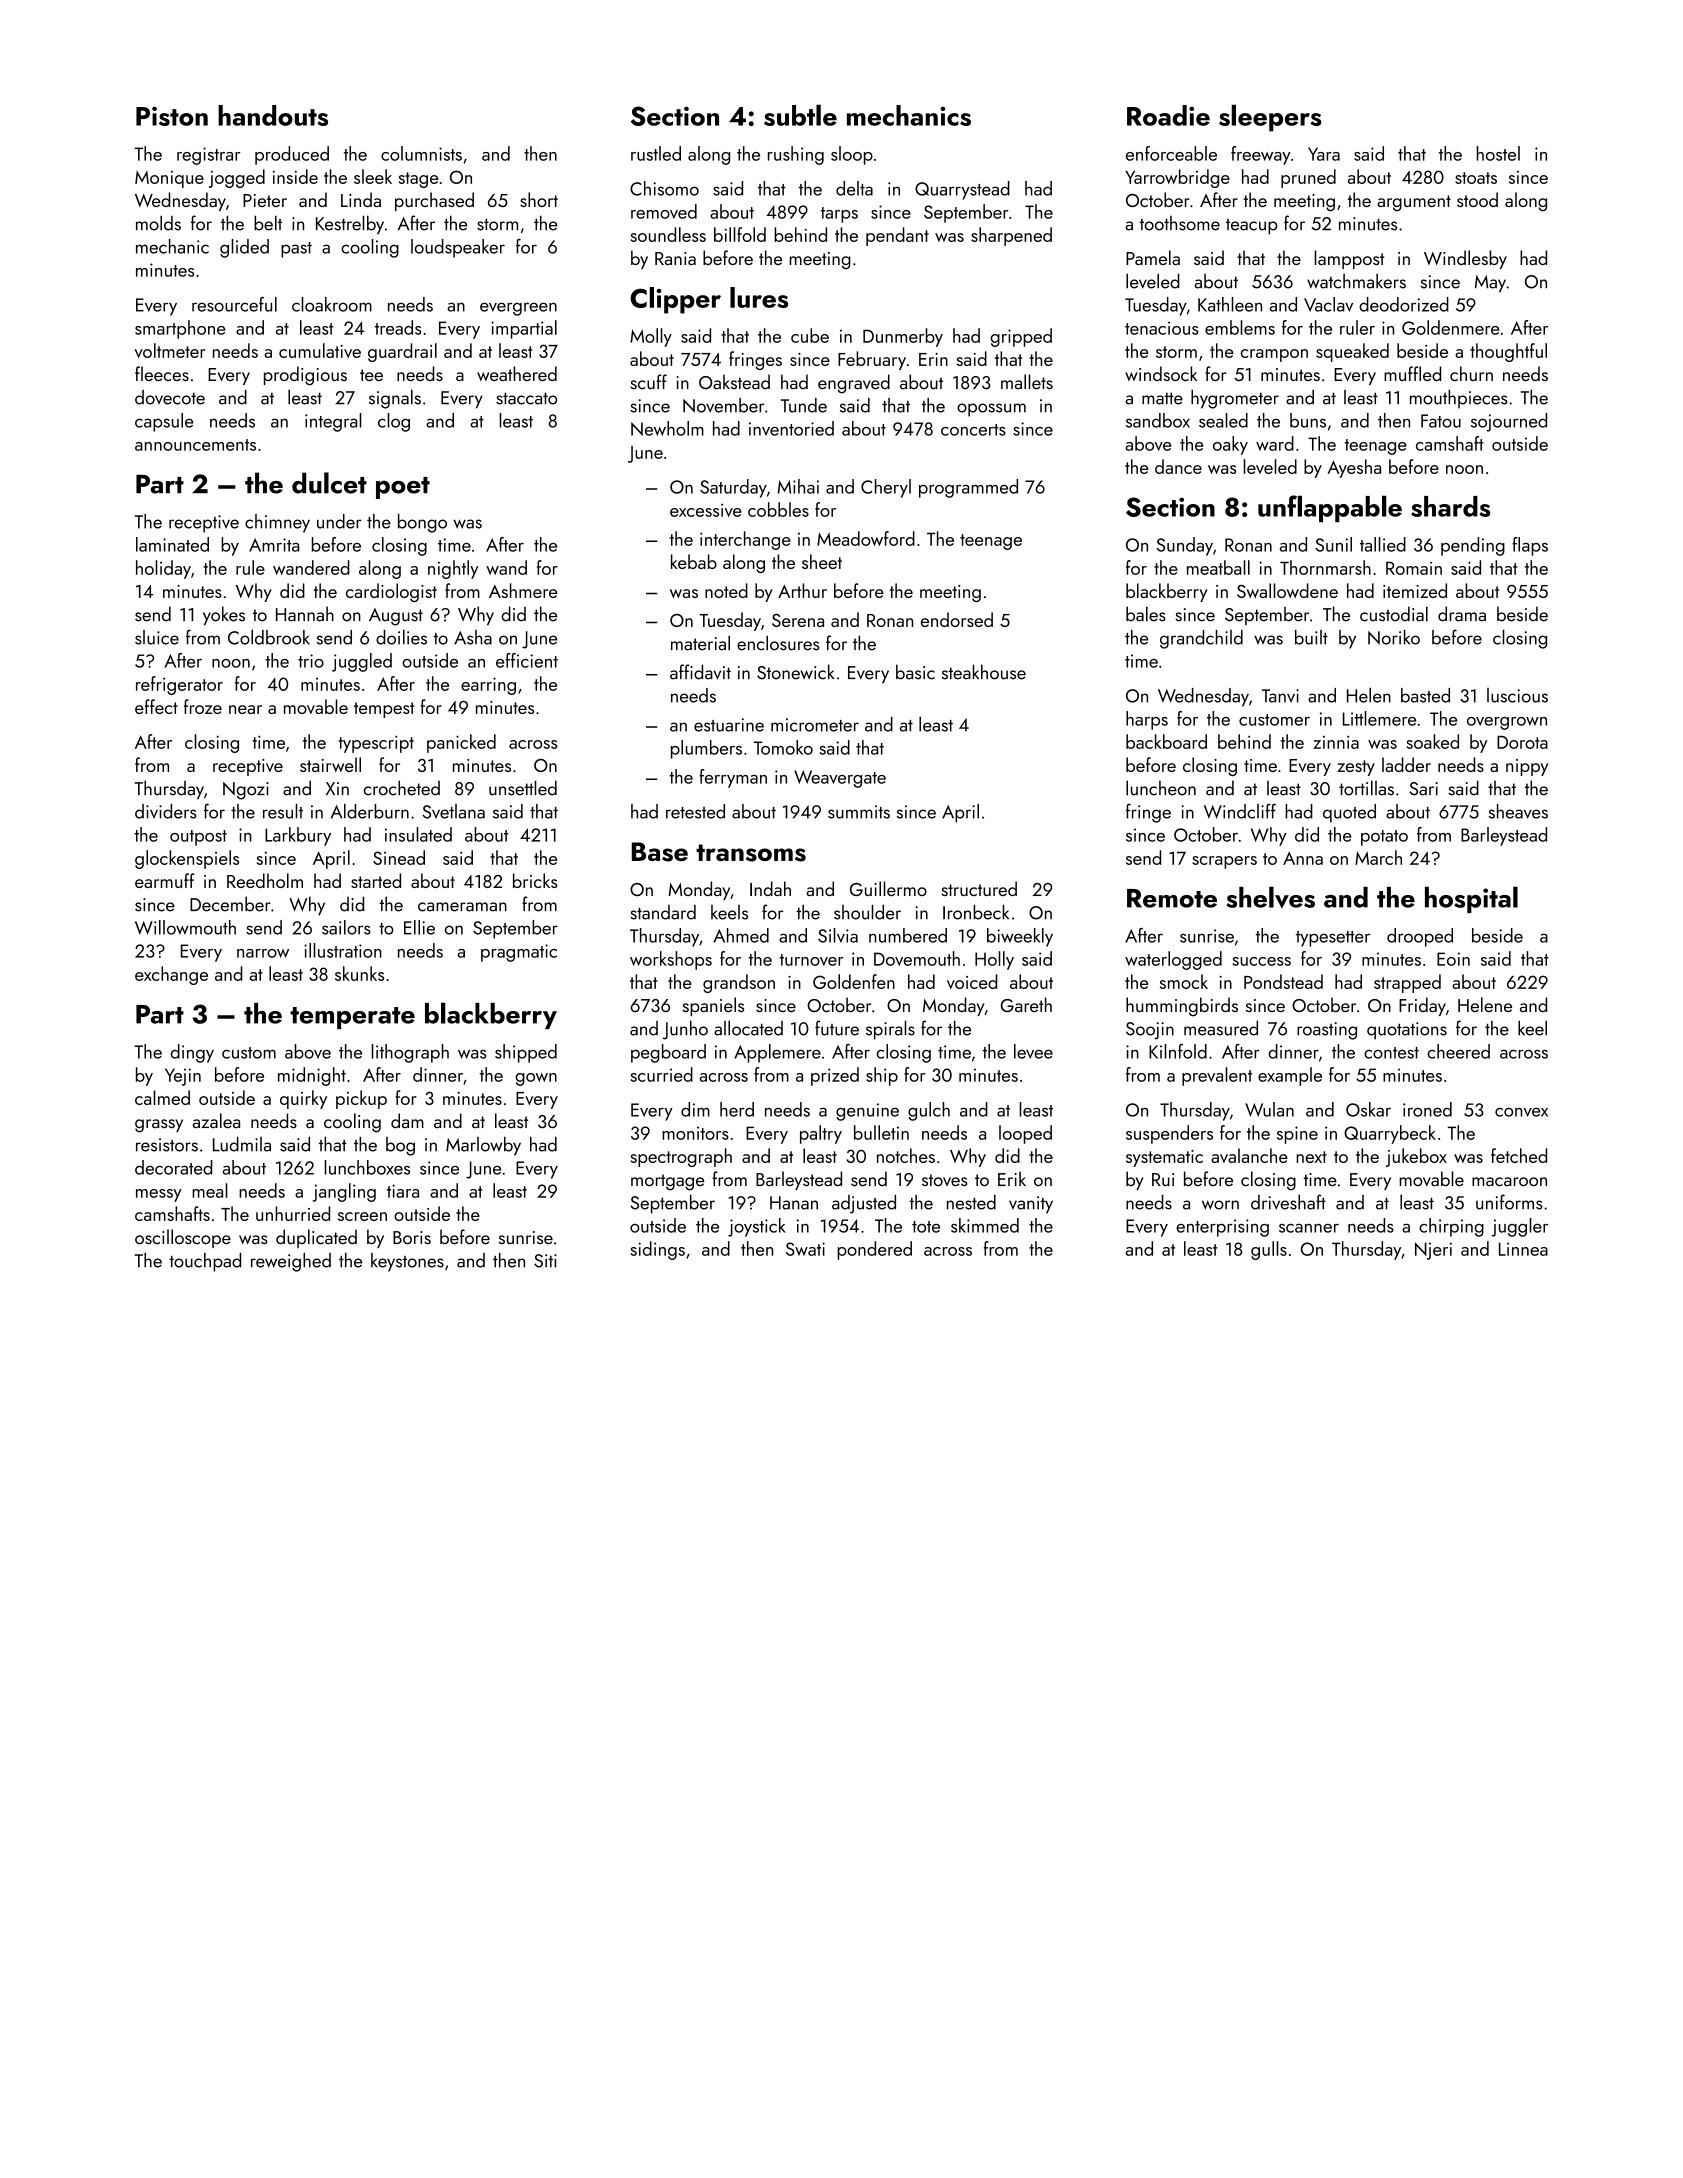 The width and height of the document is (1683, 2178). What do you see at coordinates (412, 1238) in the document?
I see `Boris` at bounding box center [412, 1238].
